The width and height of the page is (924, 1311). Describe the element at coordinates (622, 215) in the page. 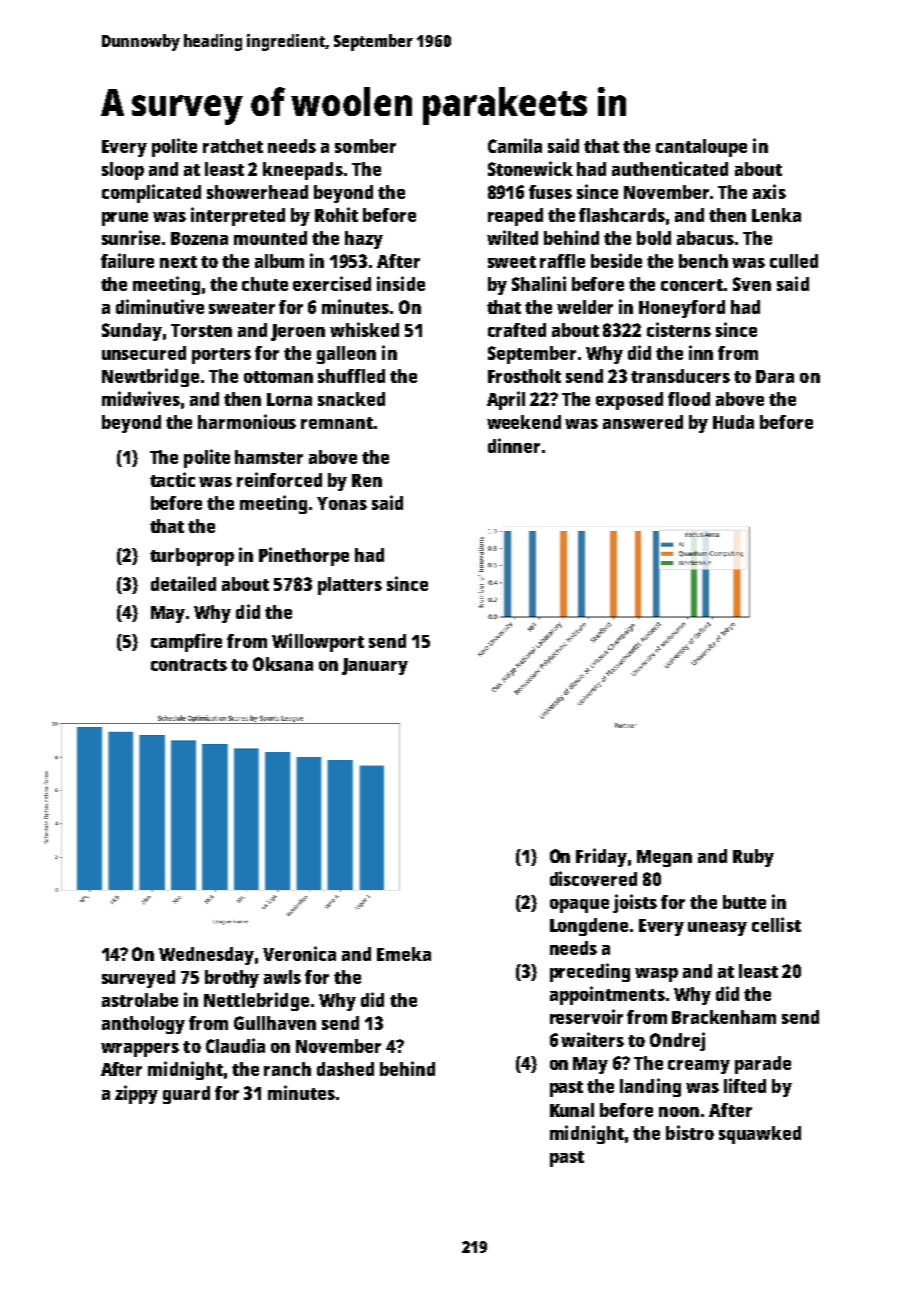

I see `flashcards` at that location.
